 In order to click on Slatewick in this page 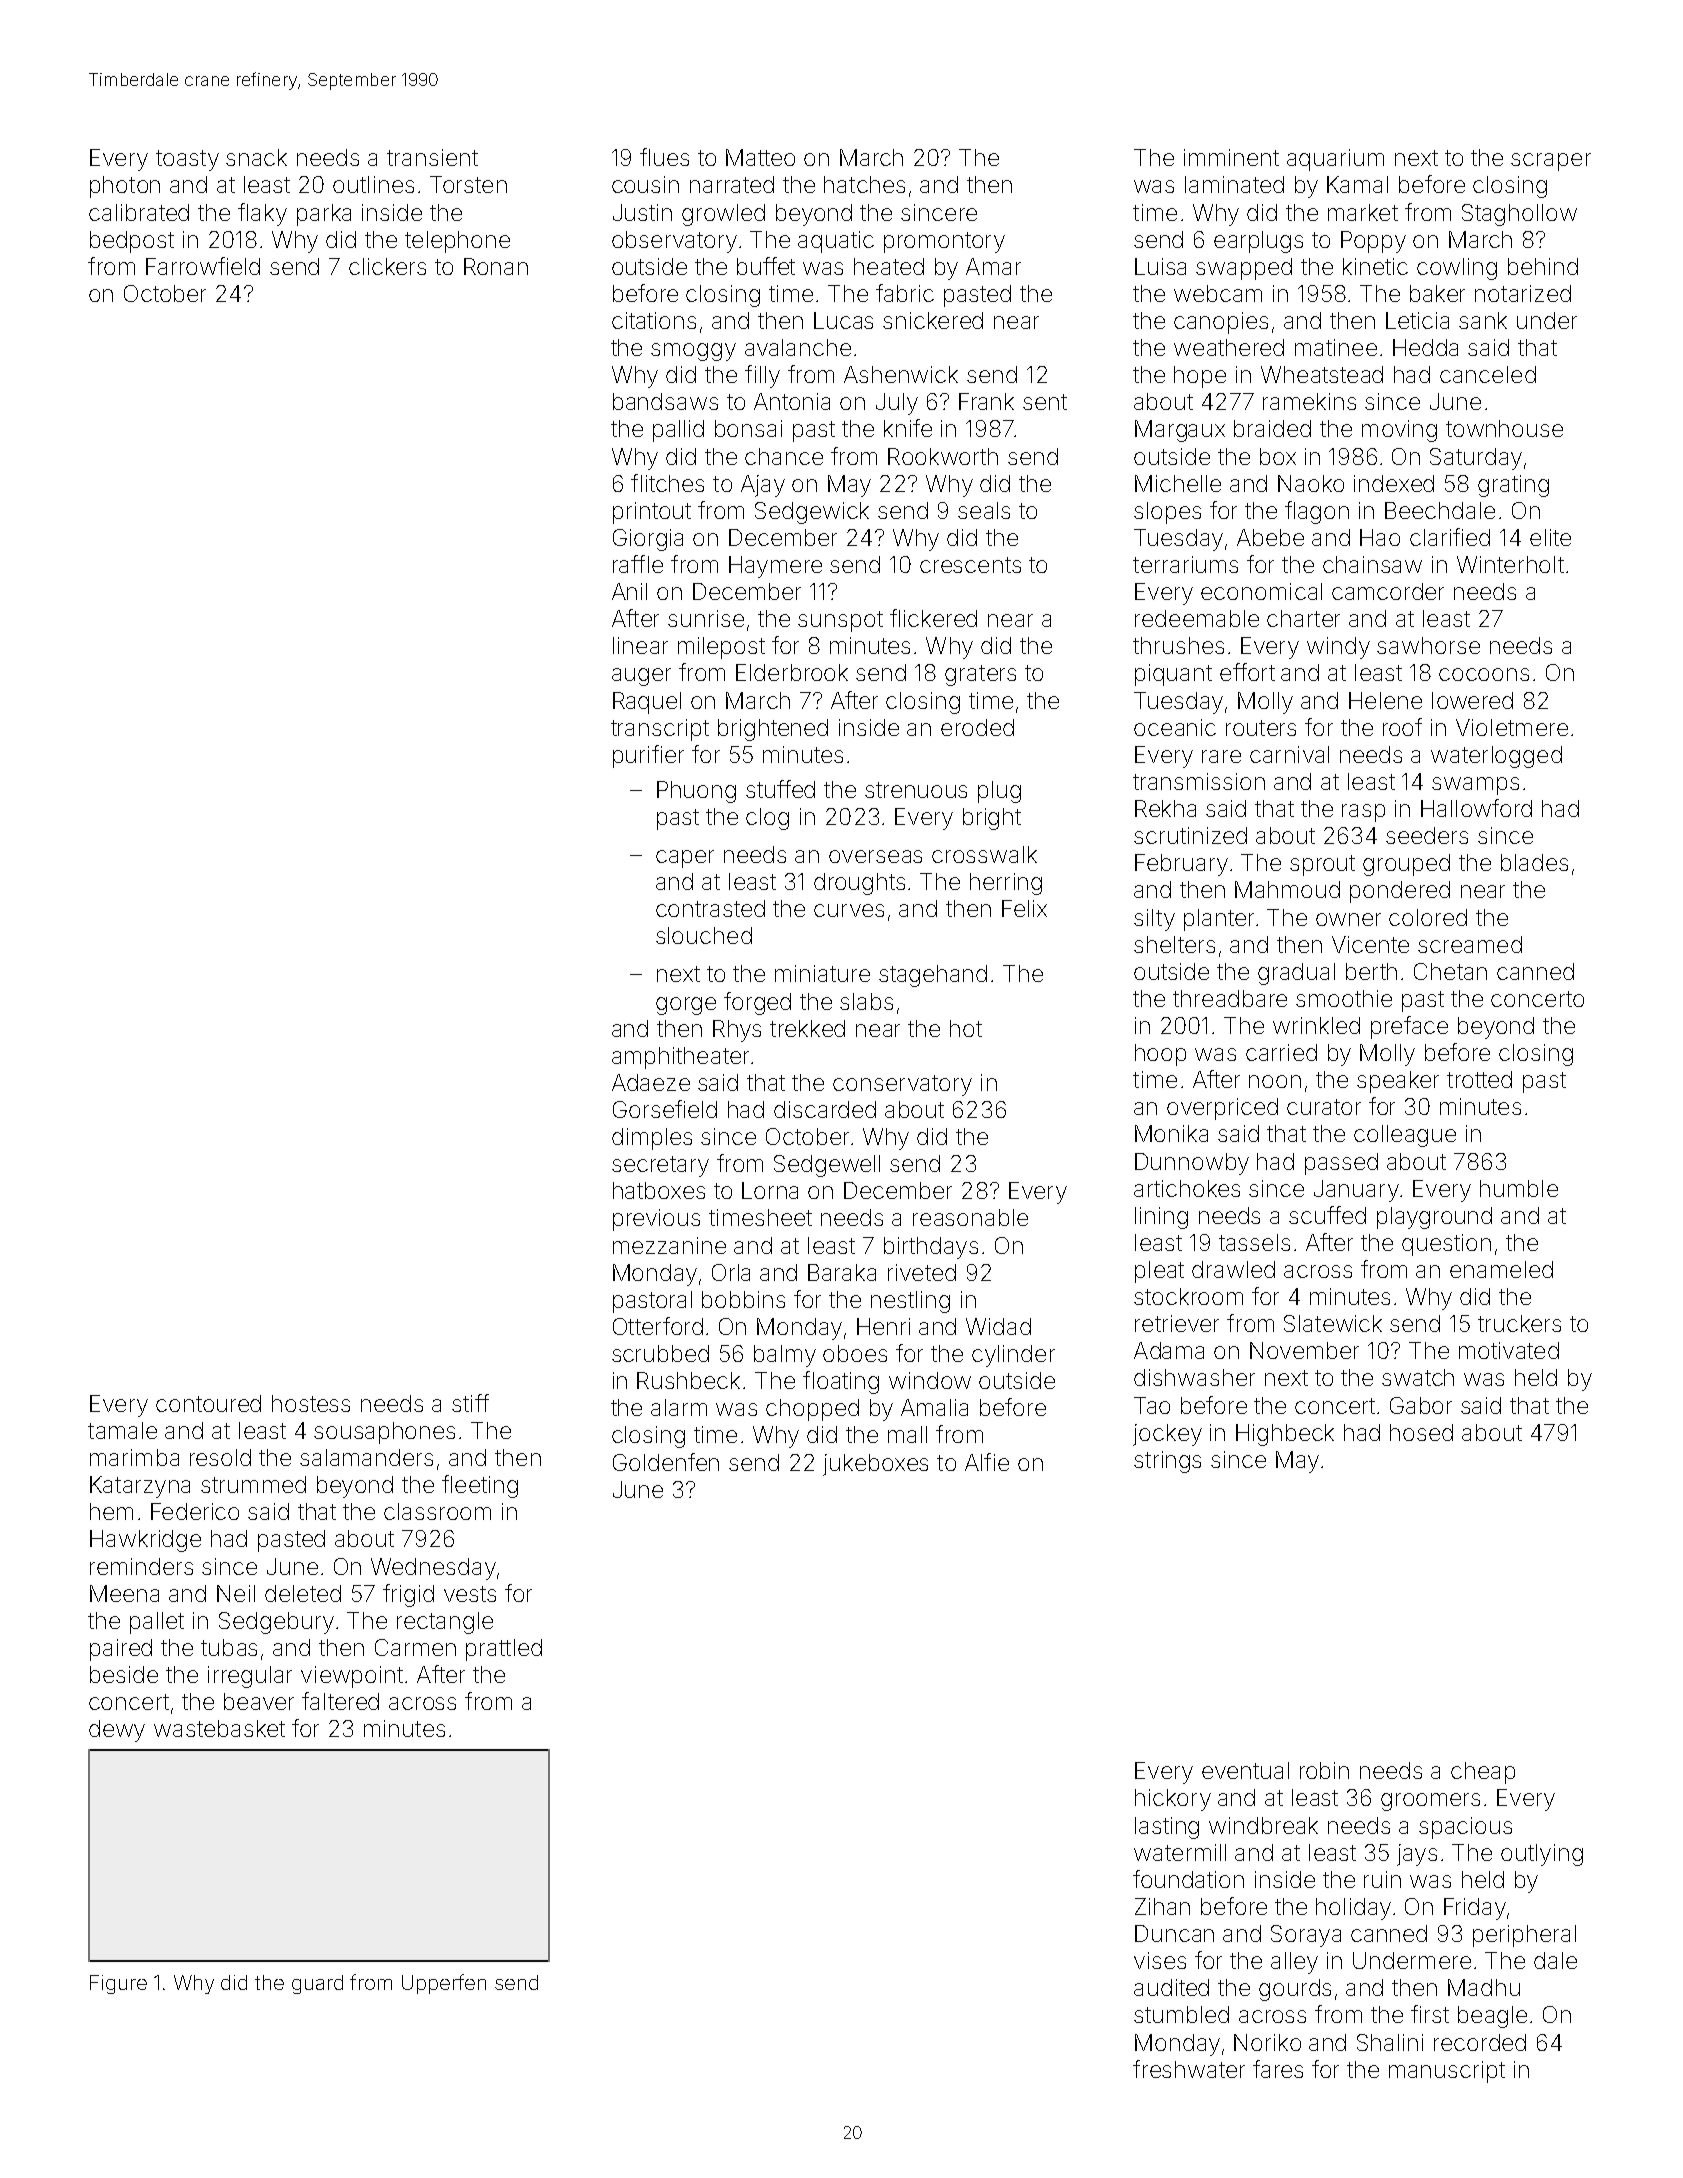, I will do `click(1333, 1323)`.
